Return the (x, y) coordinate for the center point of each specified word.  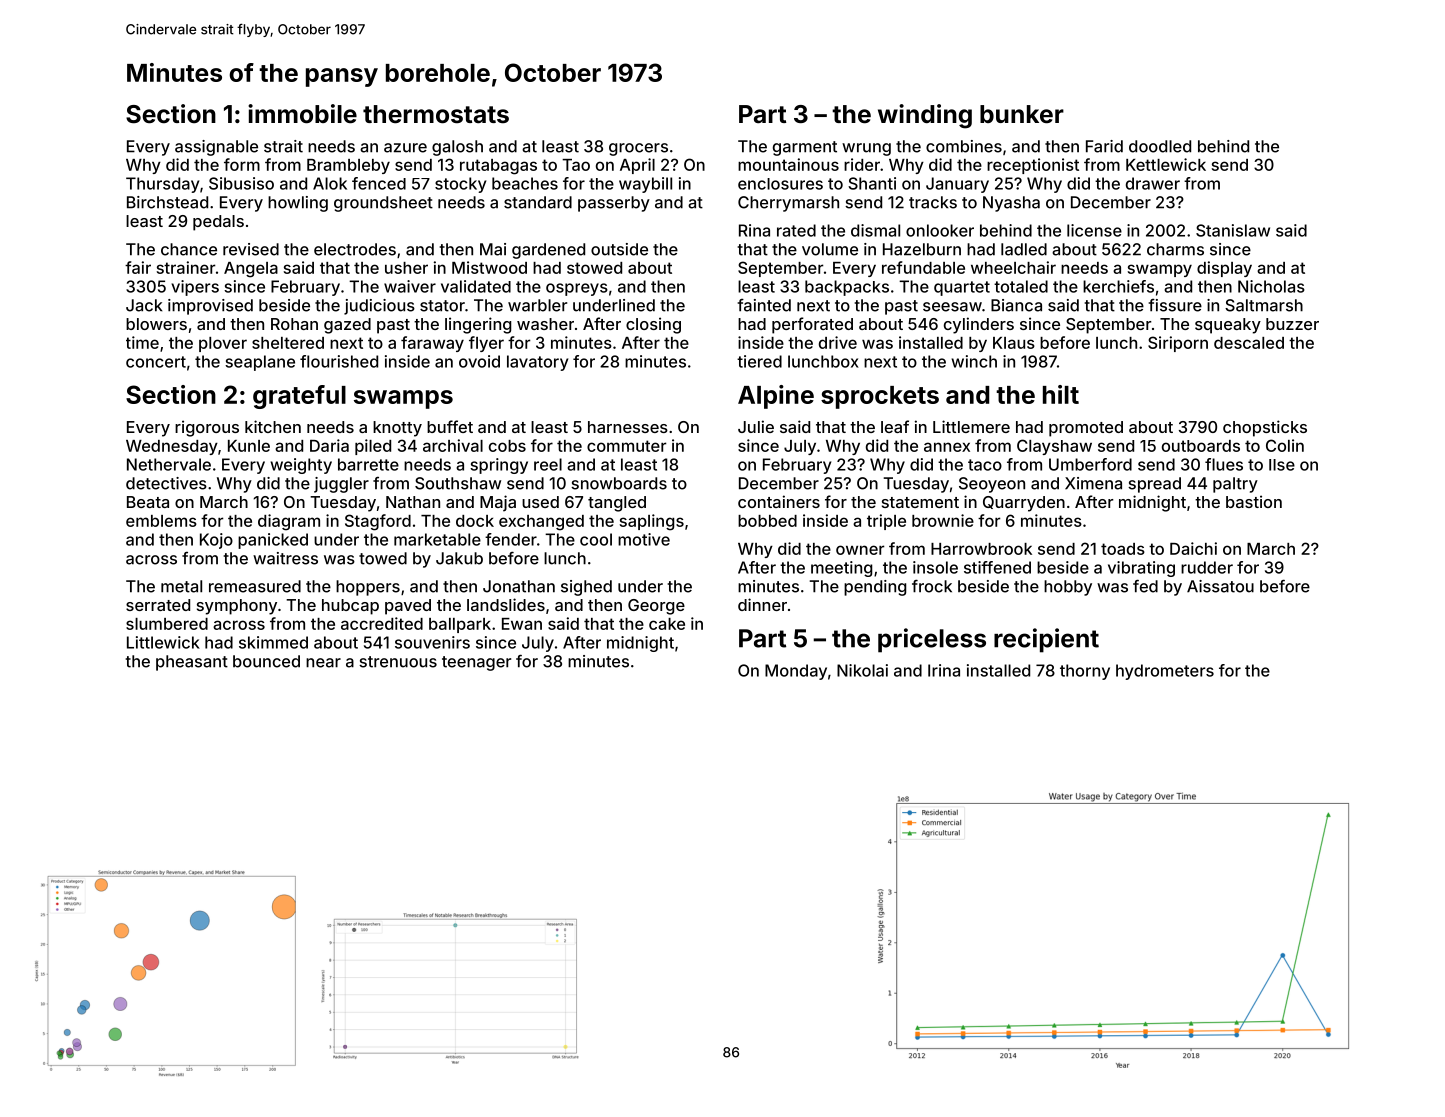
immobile (302, 114)
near (323, 663)
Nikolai (862, 670)
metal (181, 586)
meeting (841, 569)
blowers (156, 324)
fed (1145, 586)
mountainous (788, 164)
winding (925, 116)
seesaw (952, 307)
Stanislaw (1233, 230)
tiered (759, 361)
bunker (1022, 114)
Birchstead (167, 202)
